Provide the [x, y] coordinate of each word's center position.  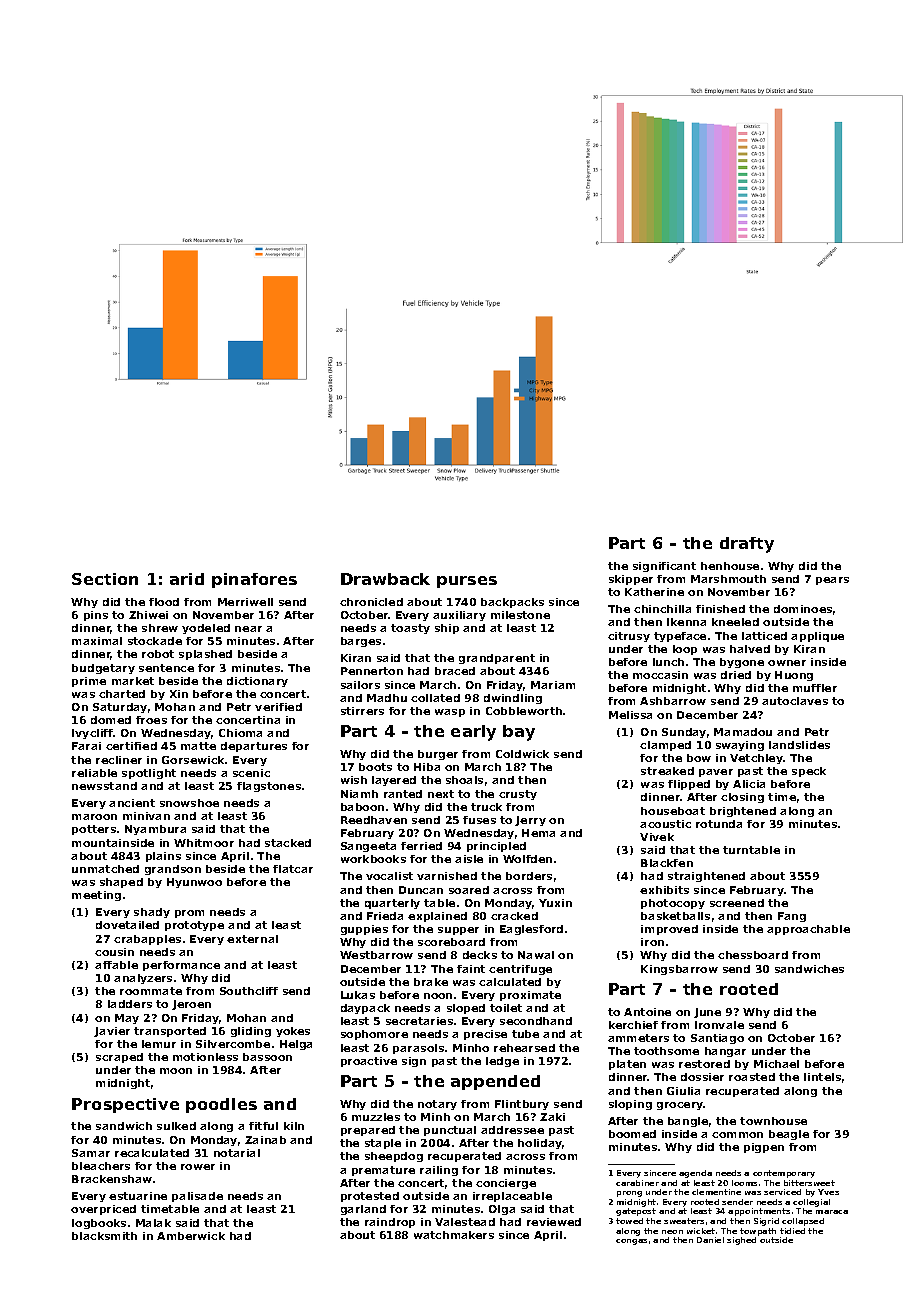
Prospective [125, 1105]
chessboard [753, 955]
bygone [742, 663]
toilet [506, 1008]
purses [467, 582]
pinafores [254, 580]
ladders [130, 1004]
